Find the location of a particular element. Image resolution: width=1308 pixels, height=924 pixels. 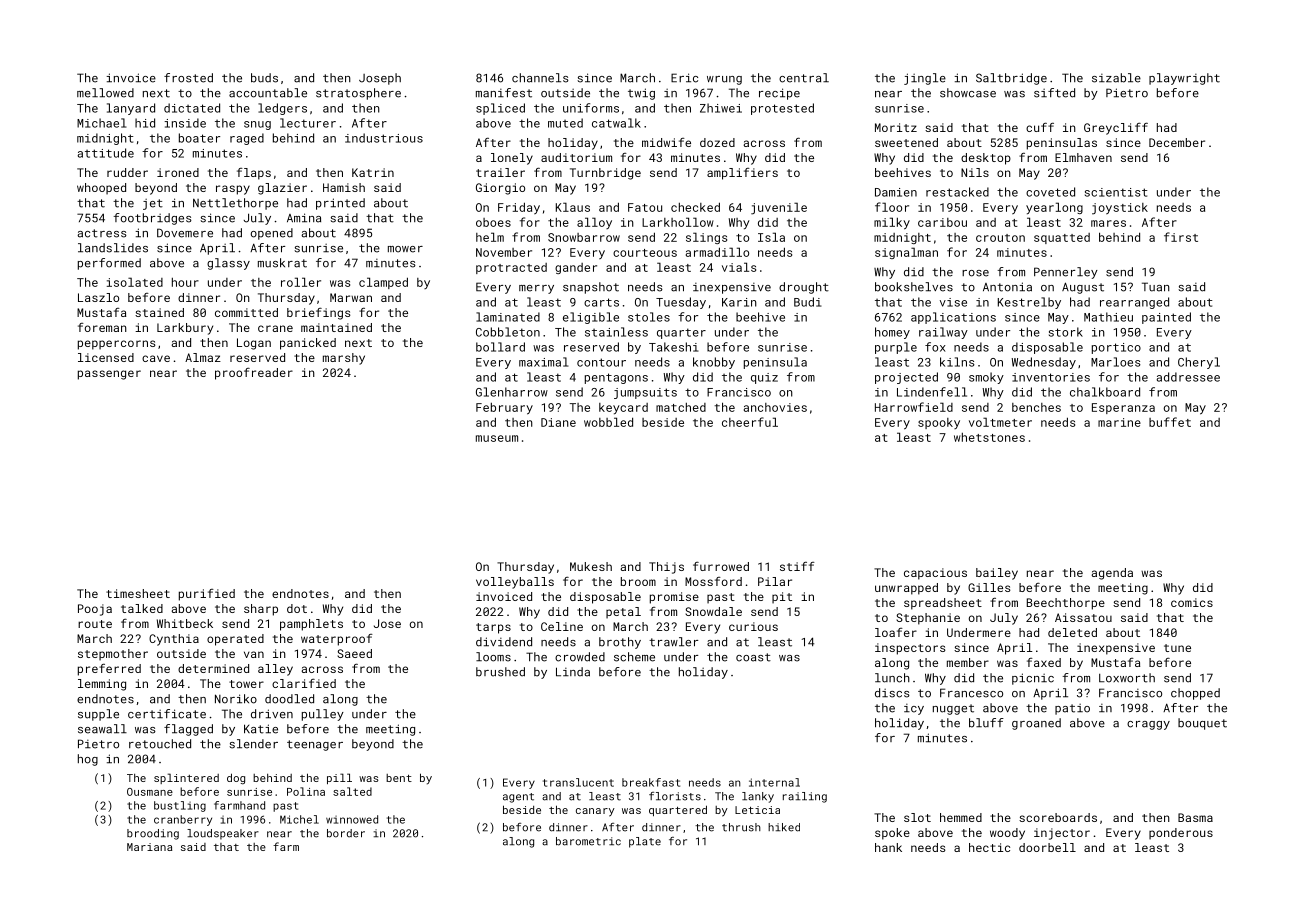

doorbell is located at coordinates (1047, 847).
